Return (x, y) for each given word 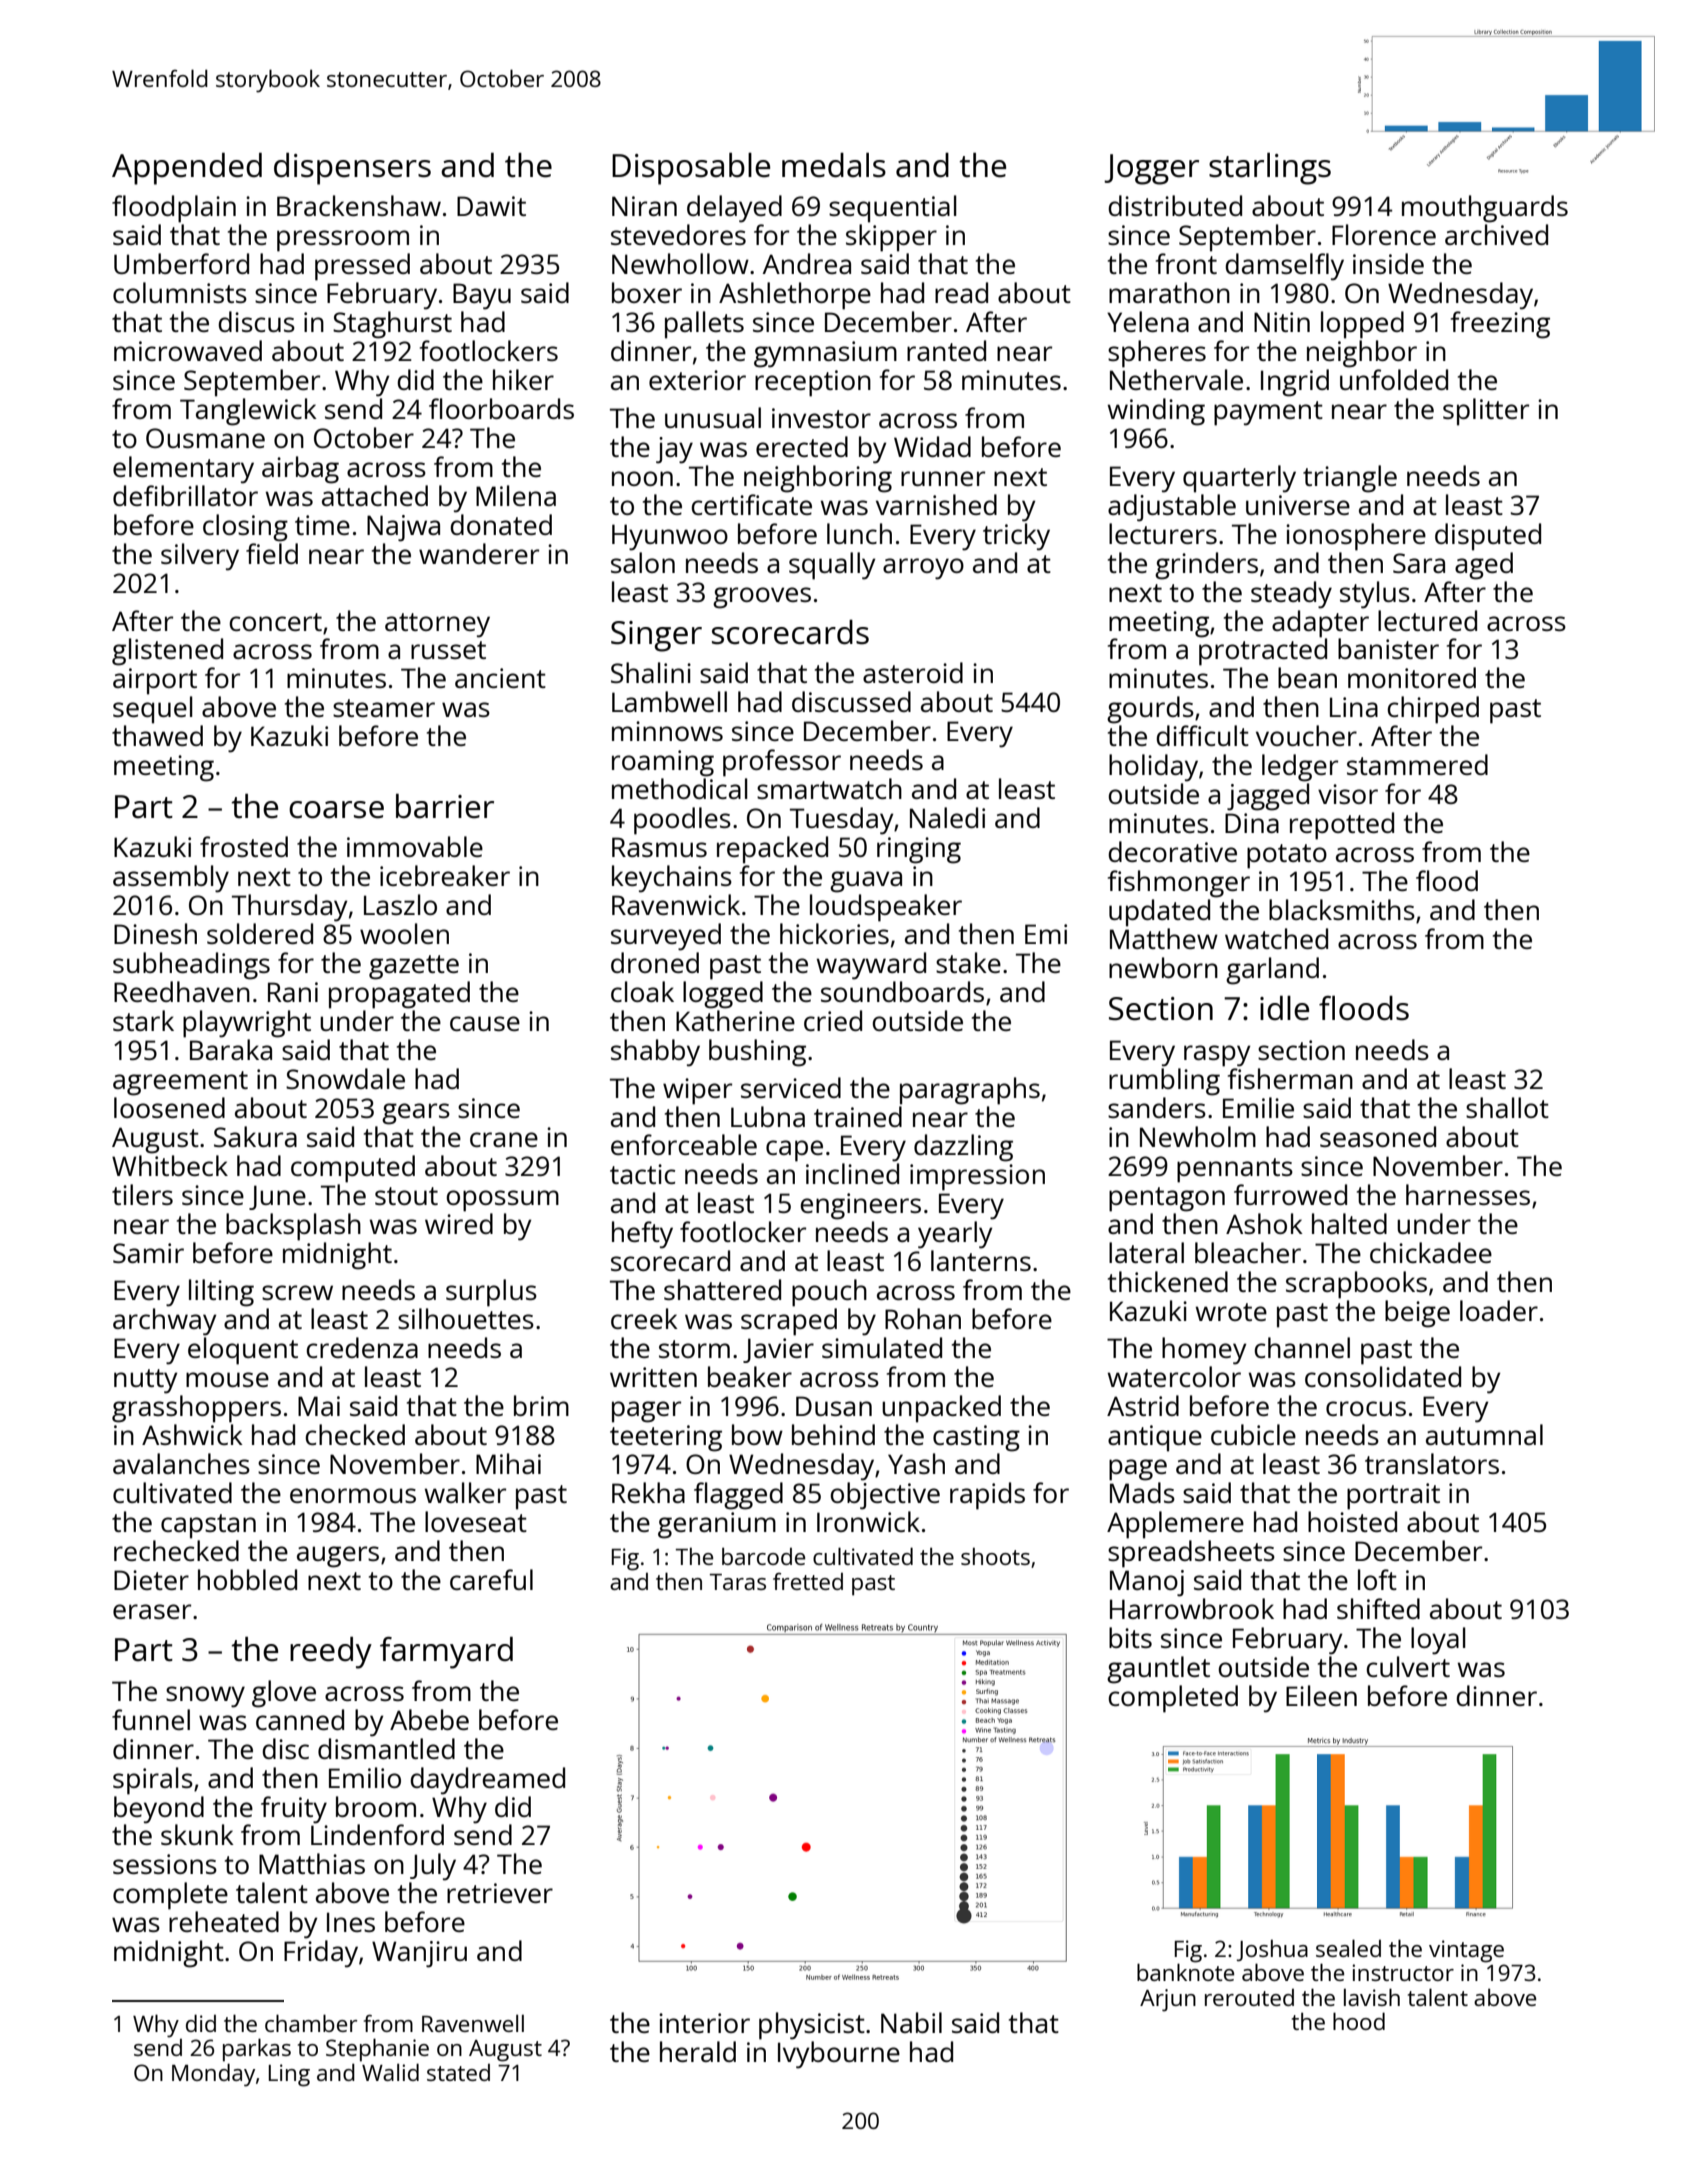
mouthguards (1485, 209)
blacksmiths (1342, 909)
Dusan (834, 1406)
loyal (1438, 1641)
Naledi (947, 817)
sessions (165, 1864)
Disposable (691, 169)
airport (155, 681)
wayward (871, 966)
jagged (1268, 797)
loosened (169, 1107)
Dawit (491, 206)
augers (338, 1557)
